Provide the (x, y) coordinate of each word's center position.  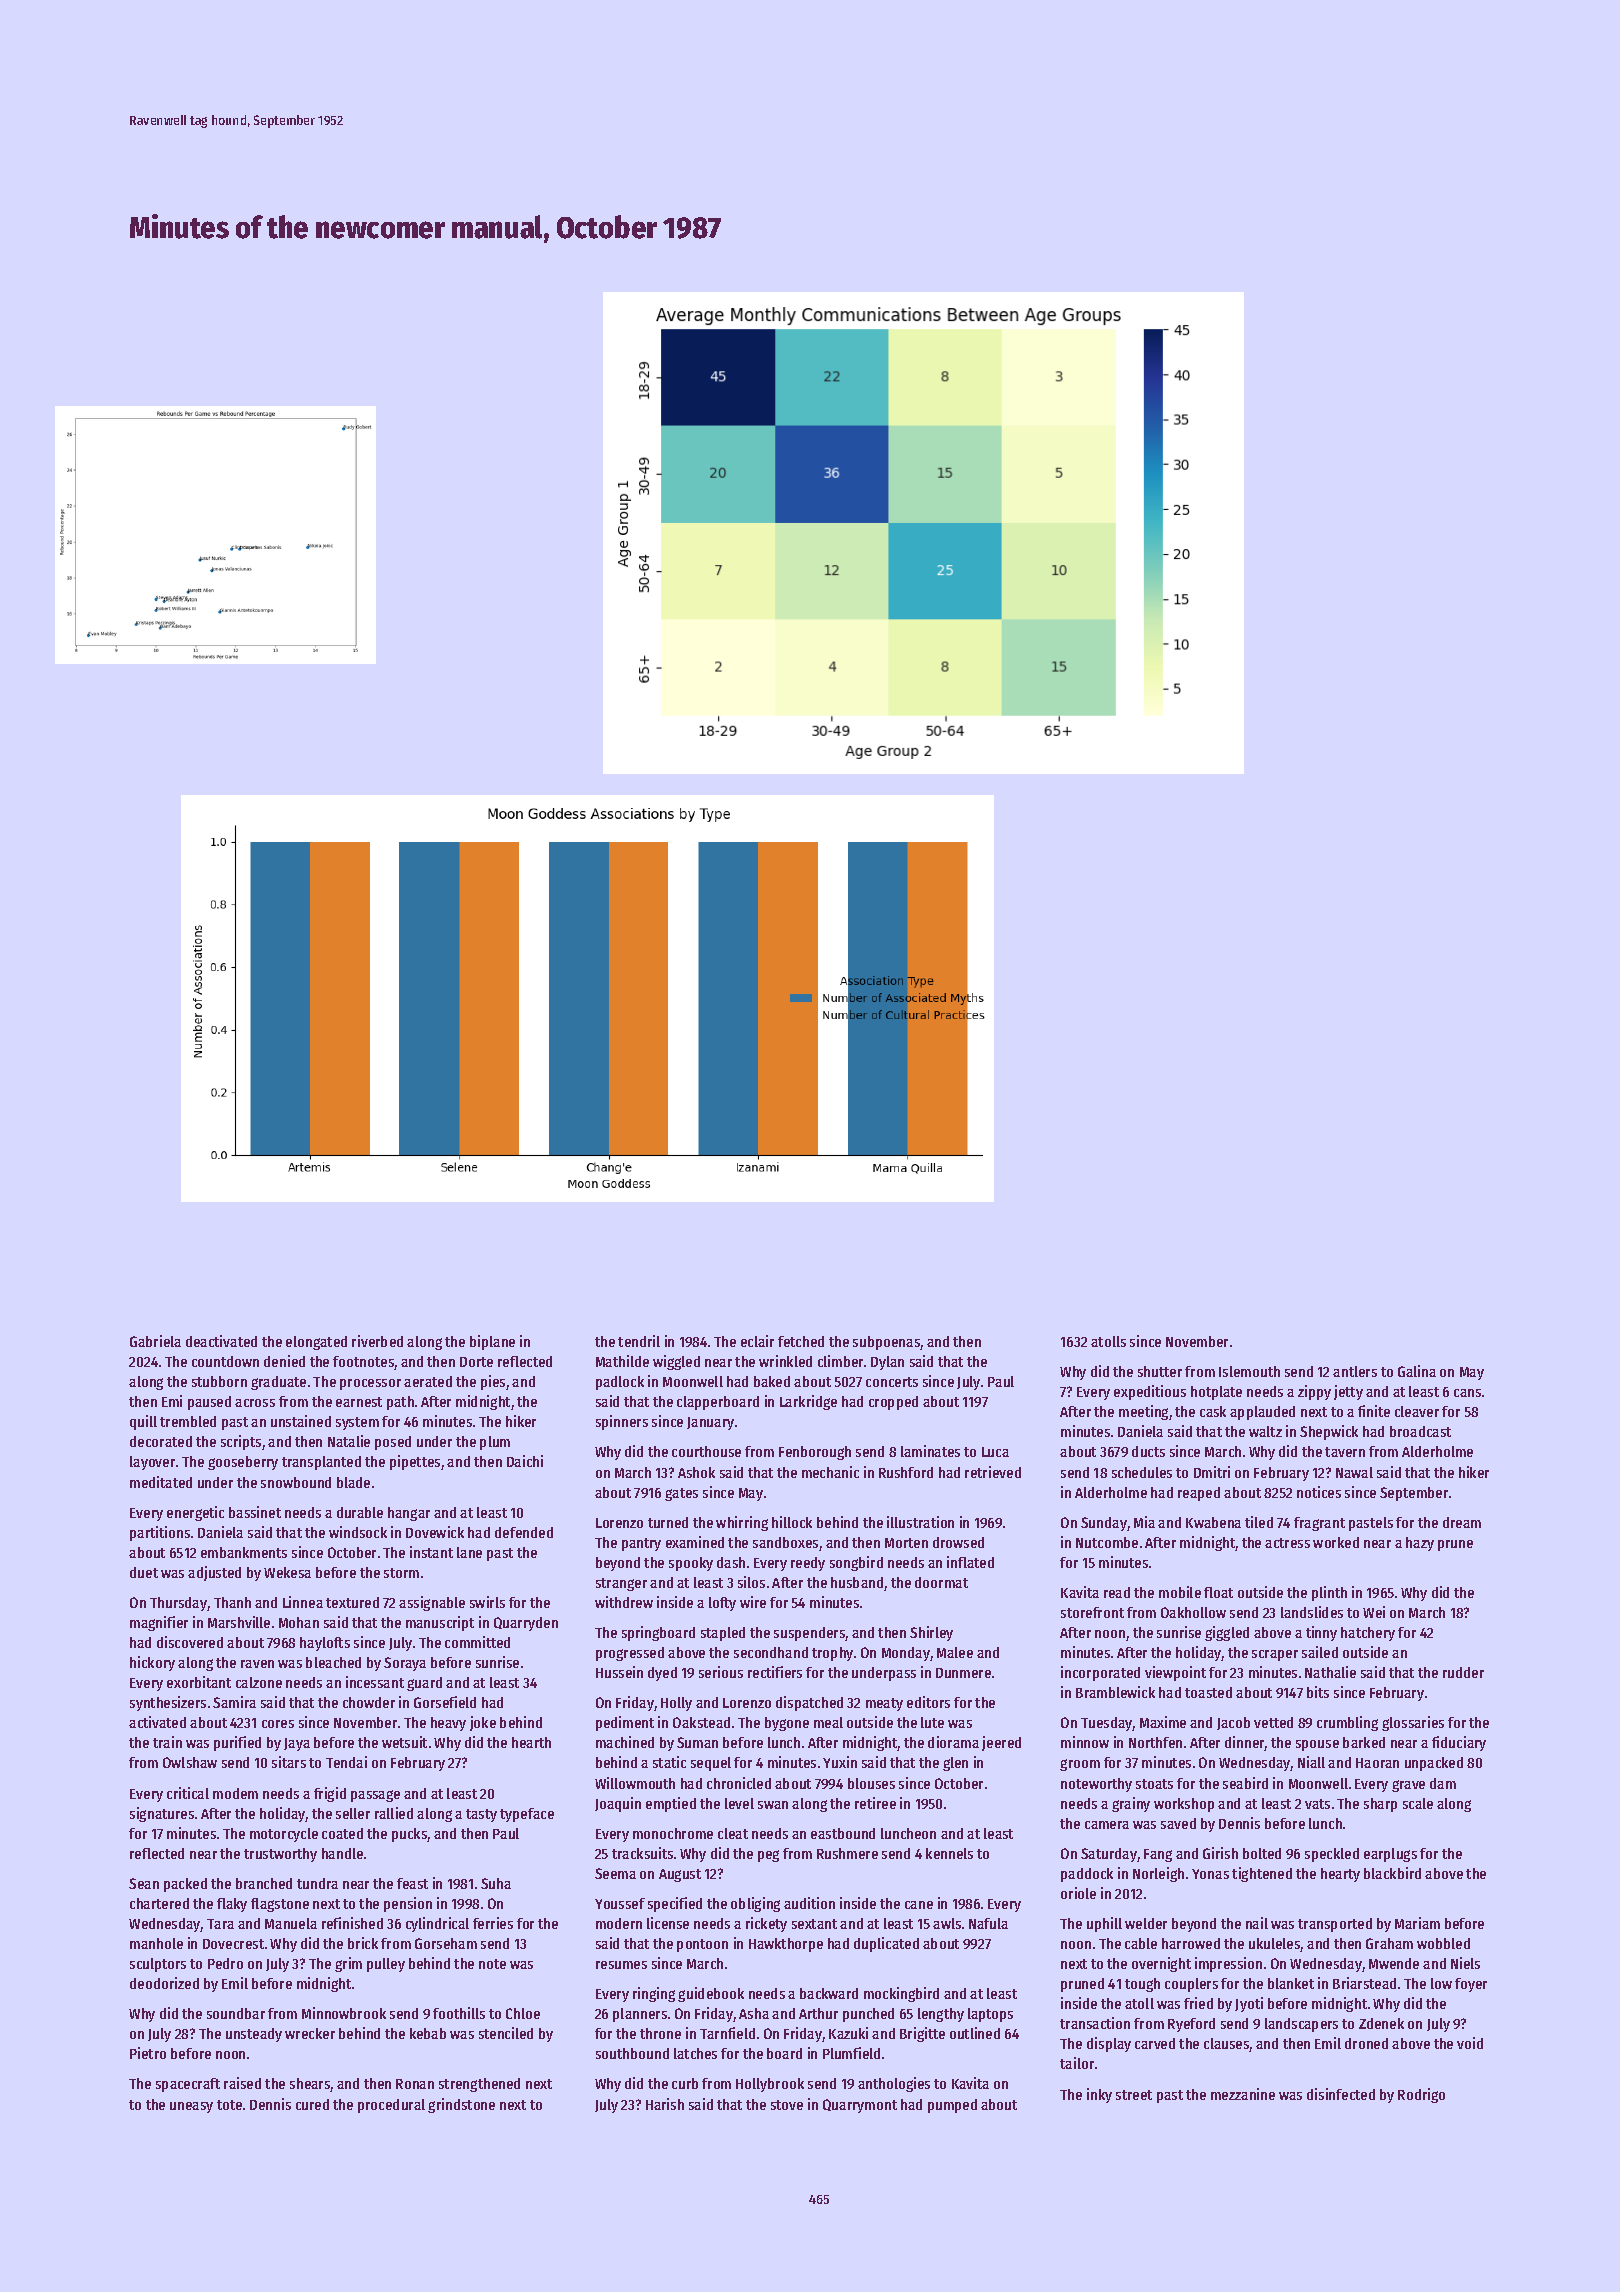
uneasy (191, 2107)
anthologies (894, 2084)
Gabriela (155, 1341)
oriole (1078, 1893)
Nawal (1354, 1472)
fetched (801, 1341)
